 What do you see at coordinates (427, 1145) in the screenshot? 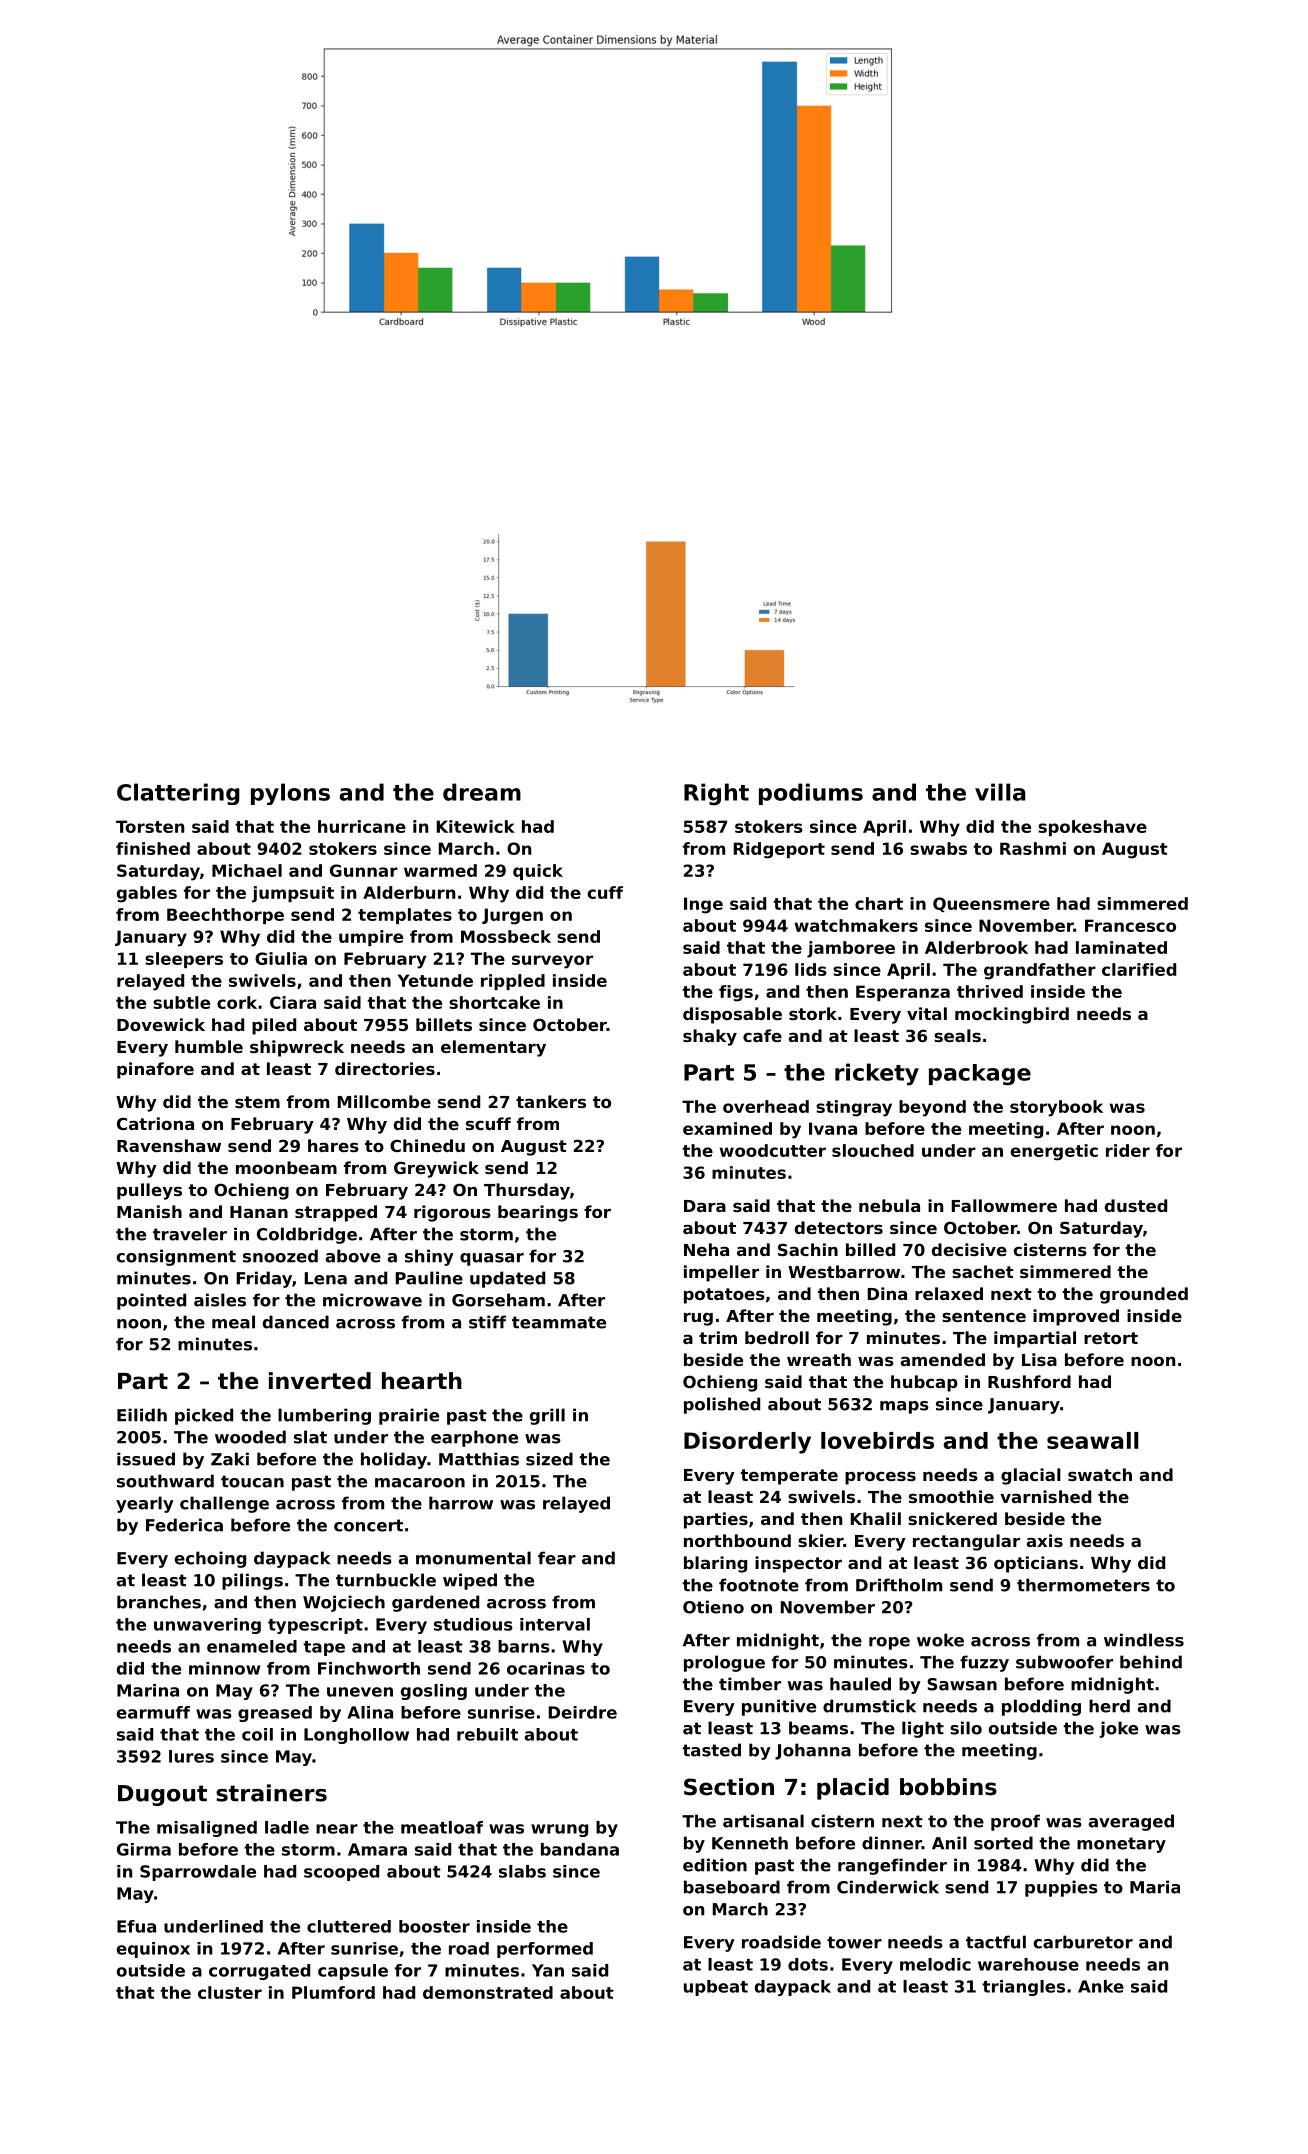
I see `Chinedu` at bounding box center [427, 1145].
